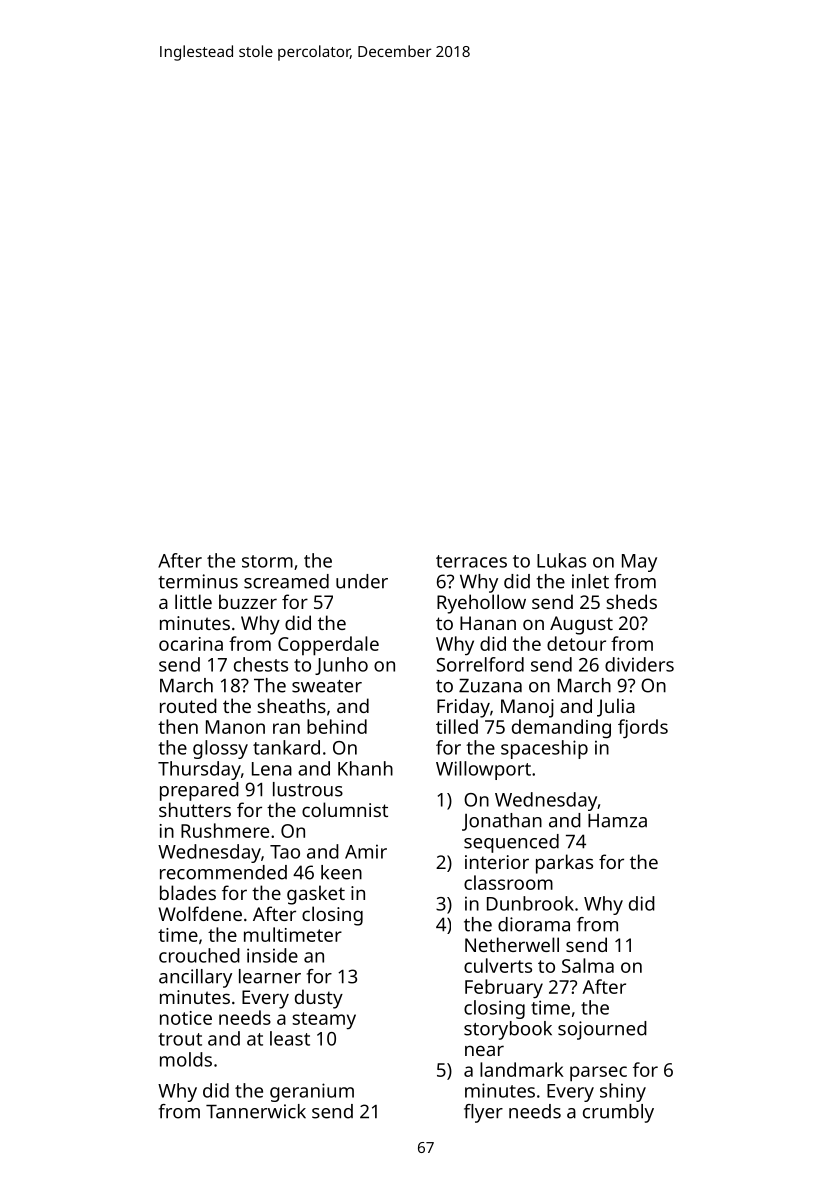  I want to click on Thursday, so click(199, 770).
